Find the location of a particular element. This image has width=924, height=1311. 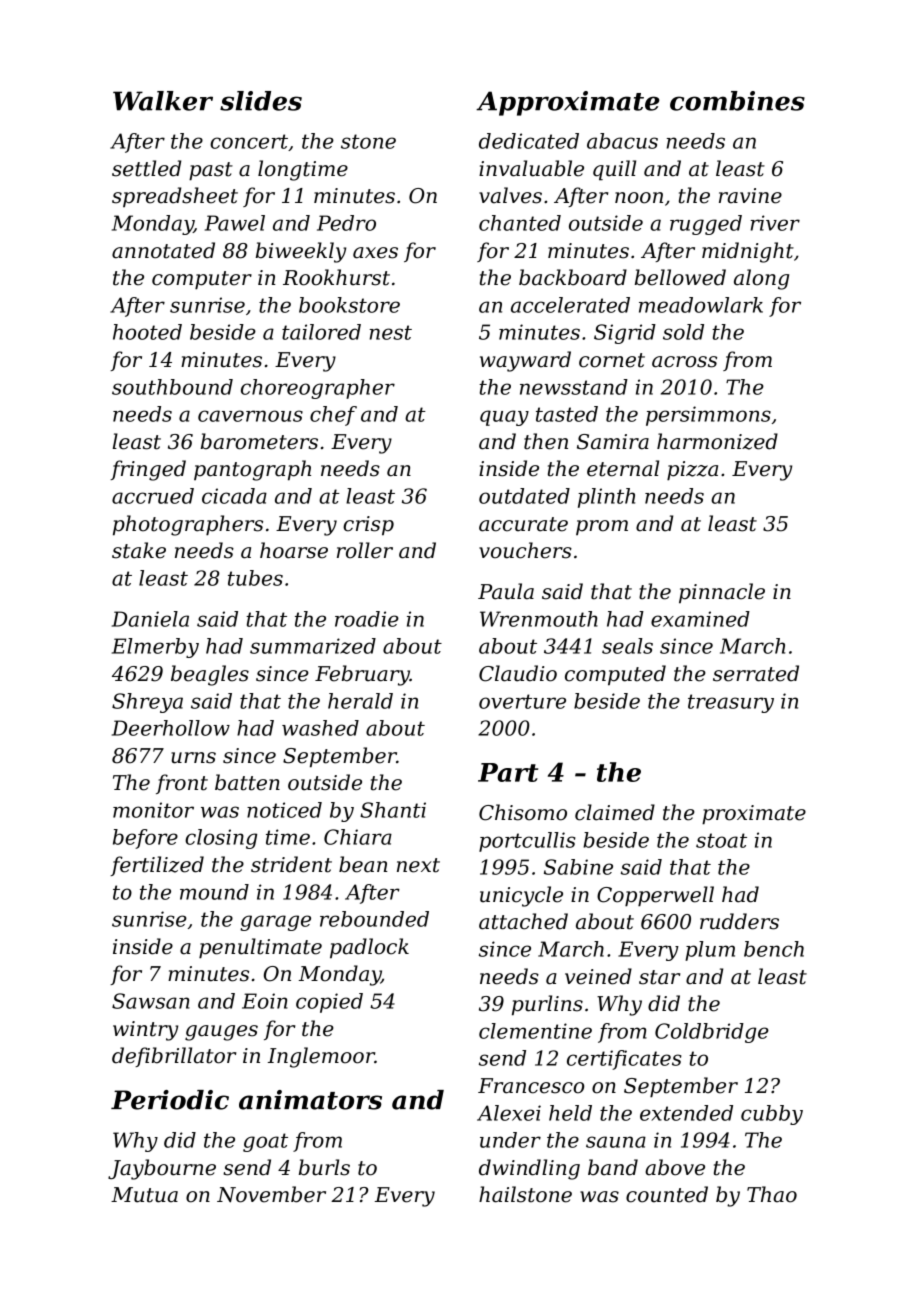

portcullis is located at coordinates (527, 842).
